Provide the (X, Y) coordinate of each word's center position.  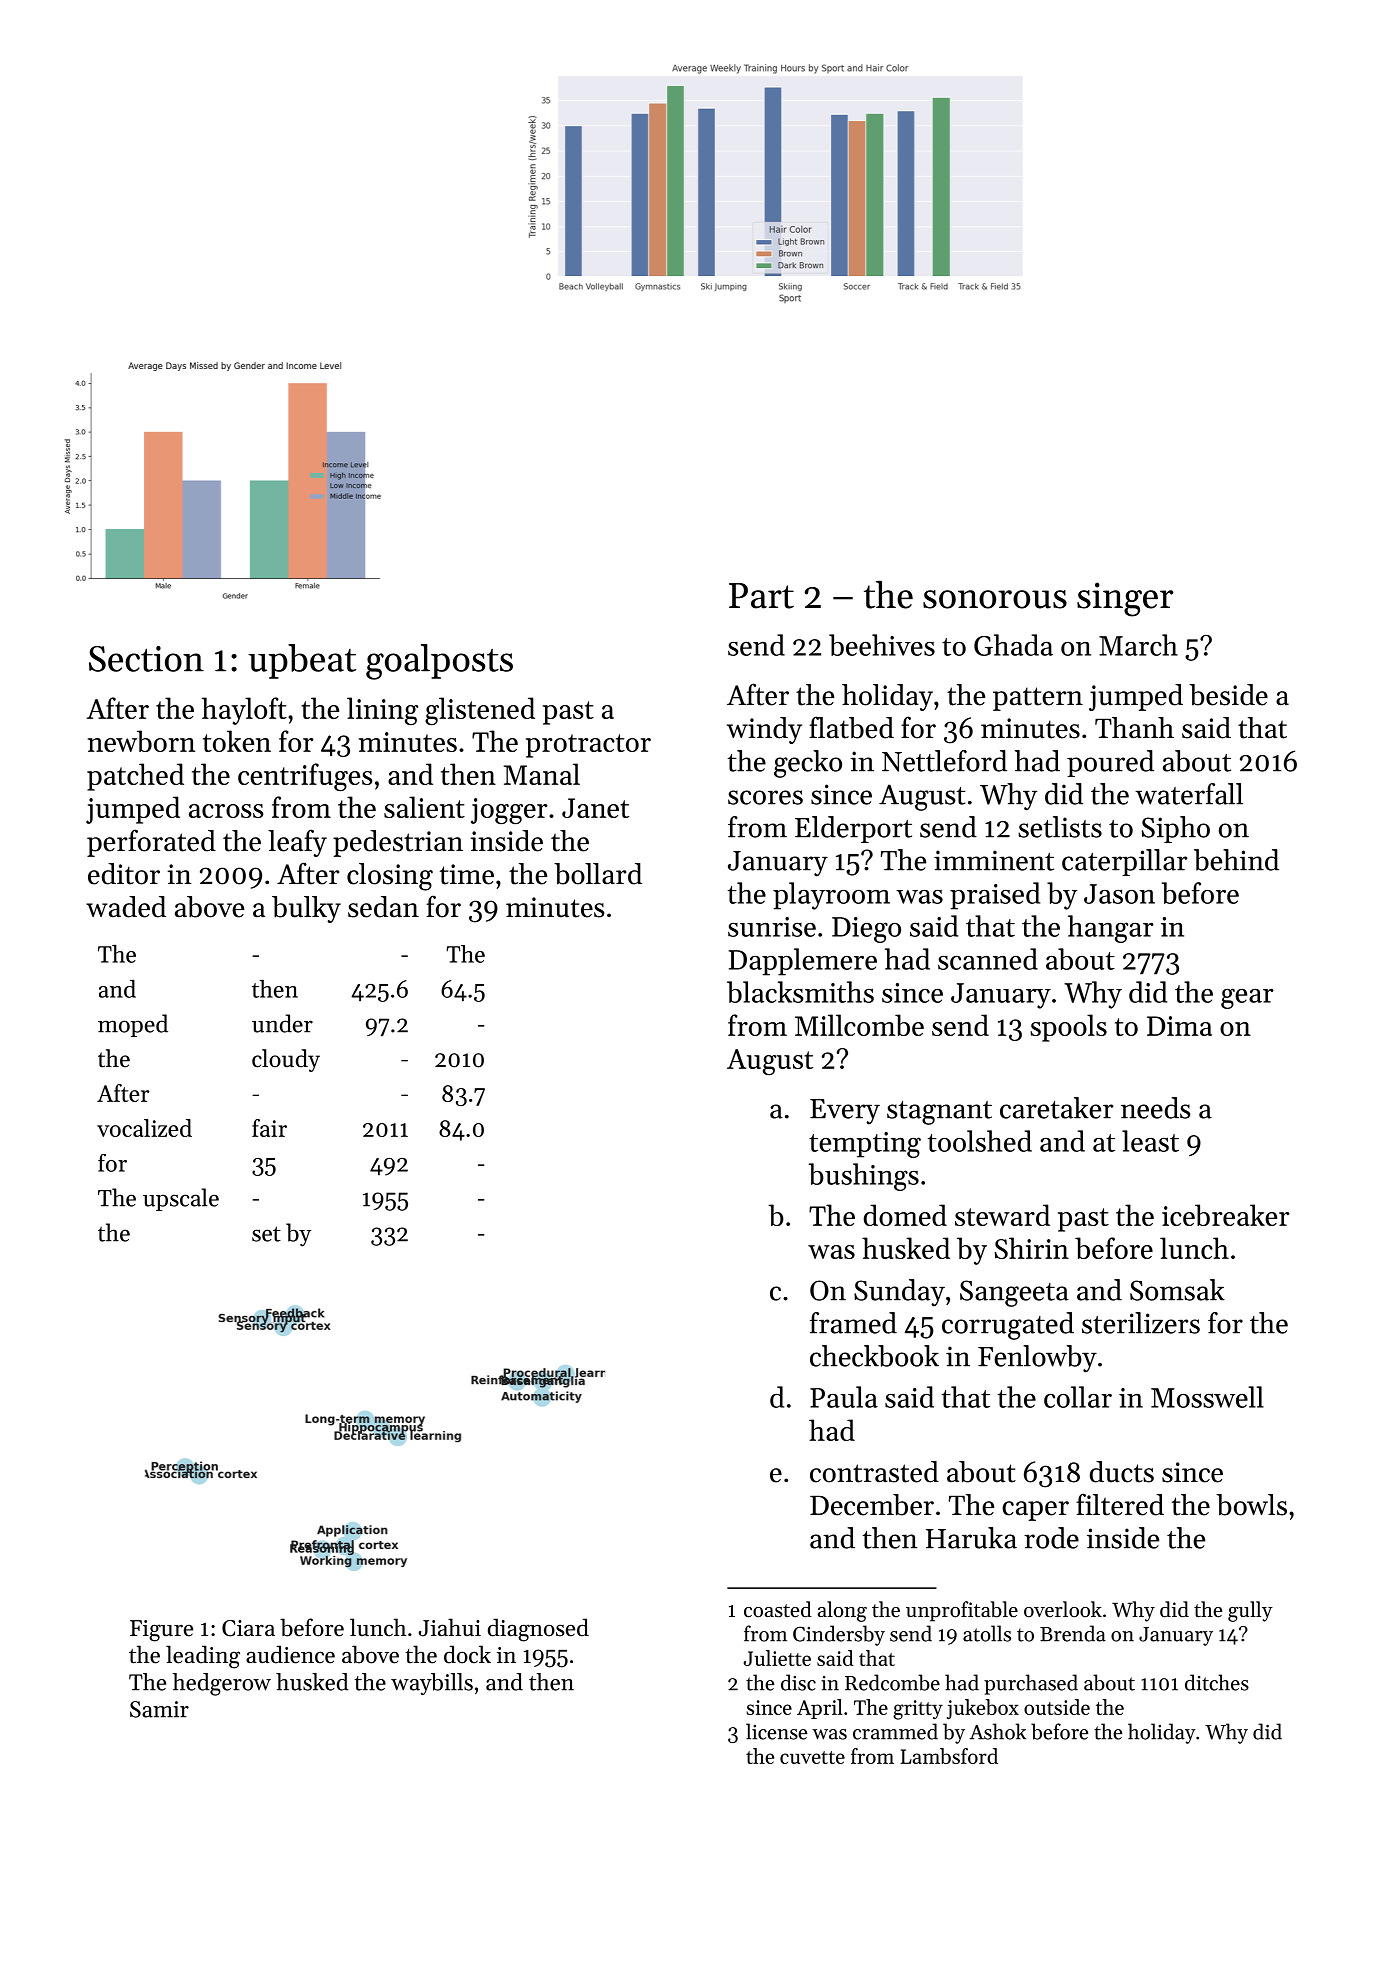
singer (1125, 599)
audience (290, 1654)
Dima (1179, 1026)
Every (845, 1112)
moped (133, 1025)
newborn (141, 741)
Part (761, 596)
